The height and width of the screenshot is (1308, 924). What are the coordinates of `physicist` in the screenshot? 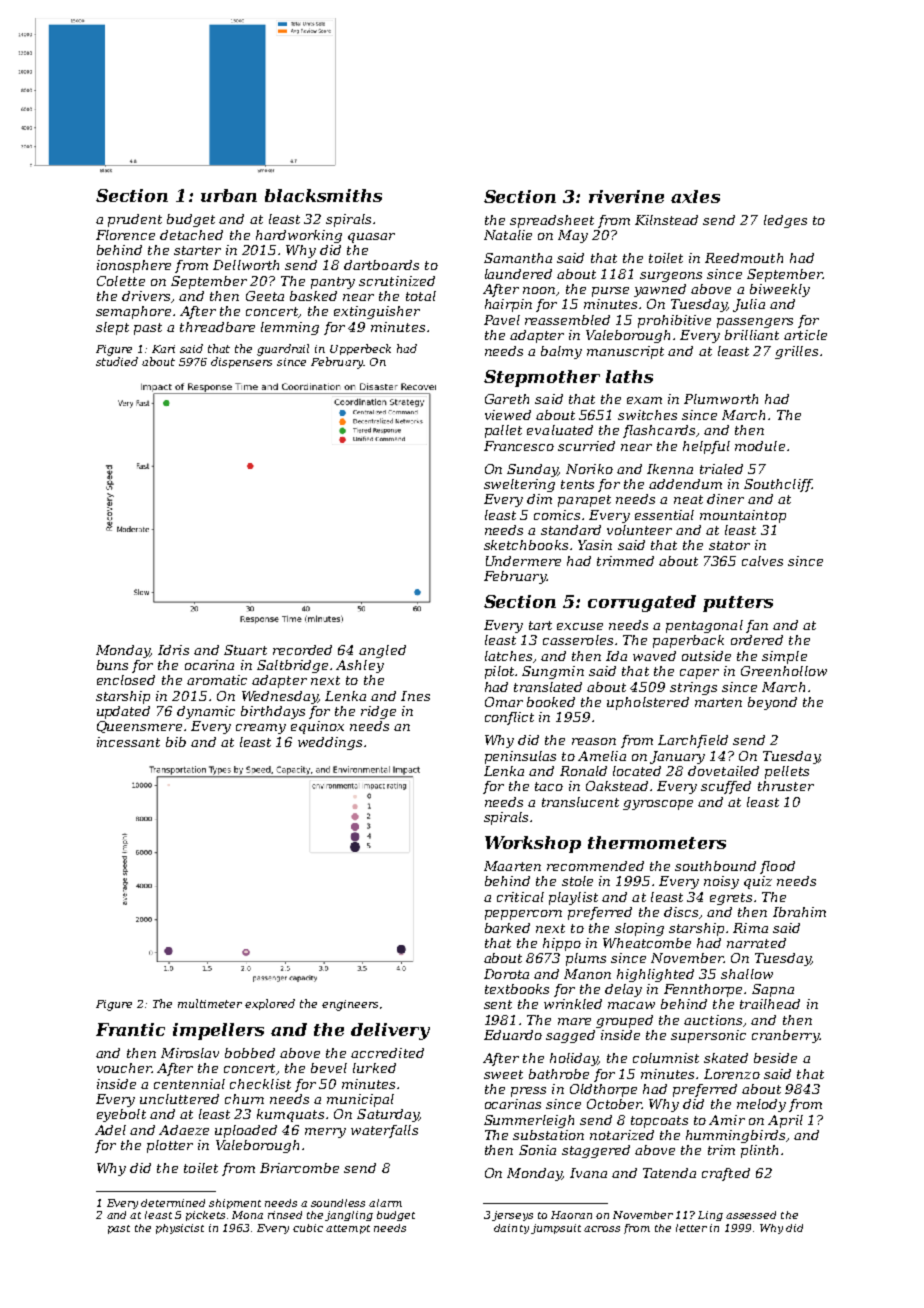 It's located at (180, 1229).
